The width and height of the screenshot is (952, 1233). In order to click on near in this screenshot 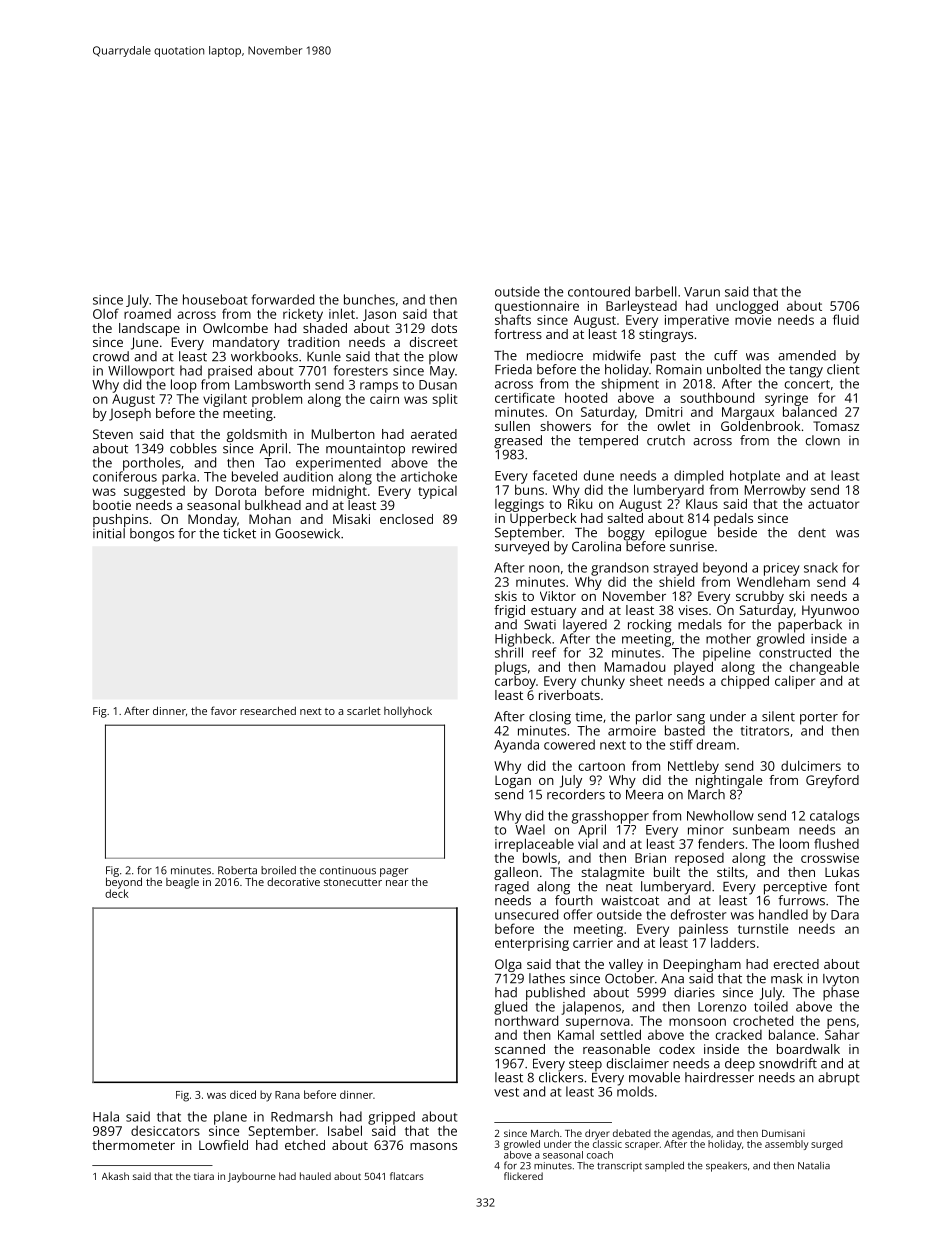, I will do `click(397, 883)`.
